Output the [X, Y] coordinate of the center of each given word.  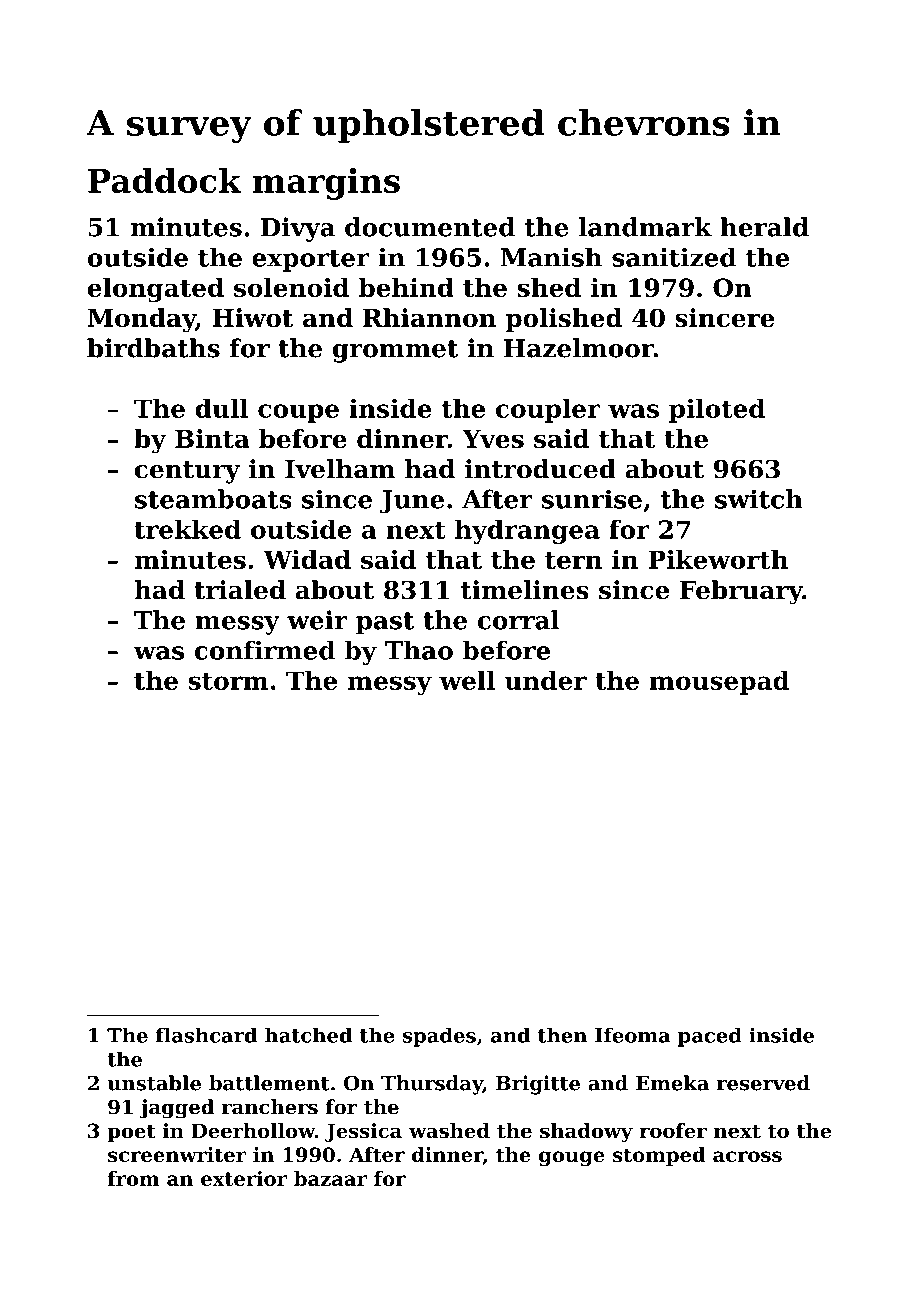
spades [439, 1037]
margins [326, 184]
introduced [540, 469]
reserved [763, 1083]
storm [228, 681]
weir [317, 620]
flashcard [206, 1035]
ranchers [270, 1107]
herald [764, 227]
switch [759, 499]
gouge [572, 1158]
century [187, 472]
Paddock [164, 180]
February [741, 592]
